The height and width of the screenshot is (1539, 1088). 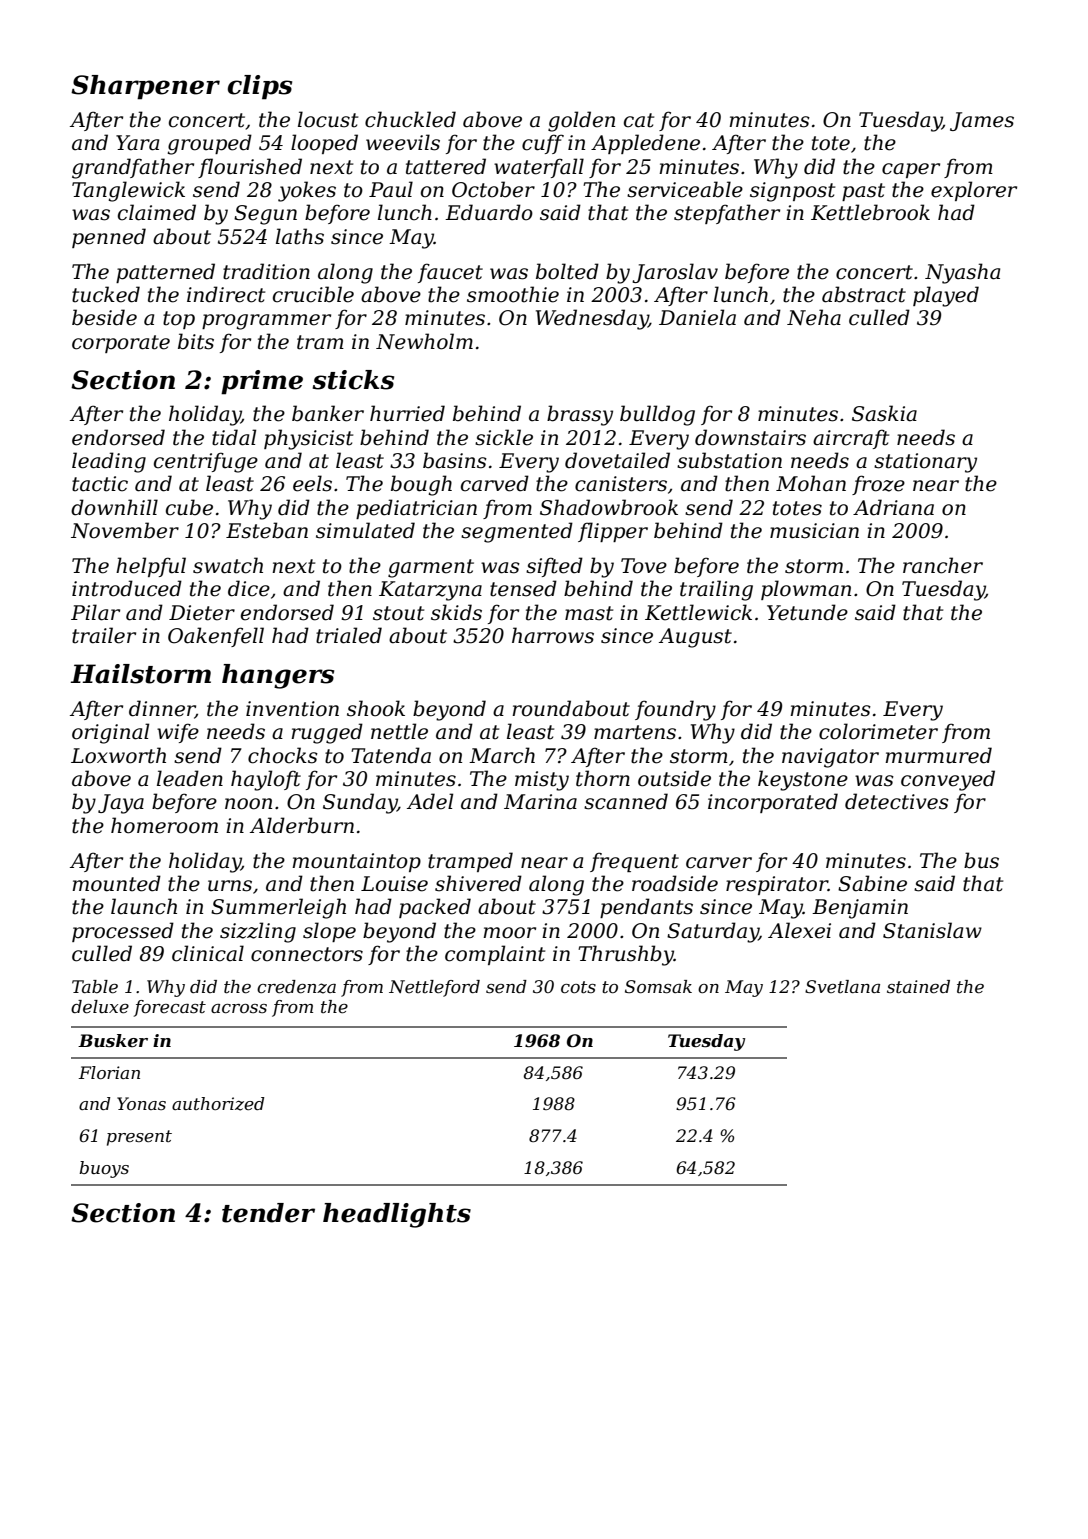 What do you see at coordinates (982, 121) in the screenshot?
I see `James` at bounding box center [982, 121].
